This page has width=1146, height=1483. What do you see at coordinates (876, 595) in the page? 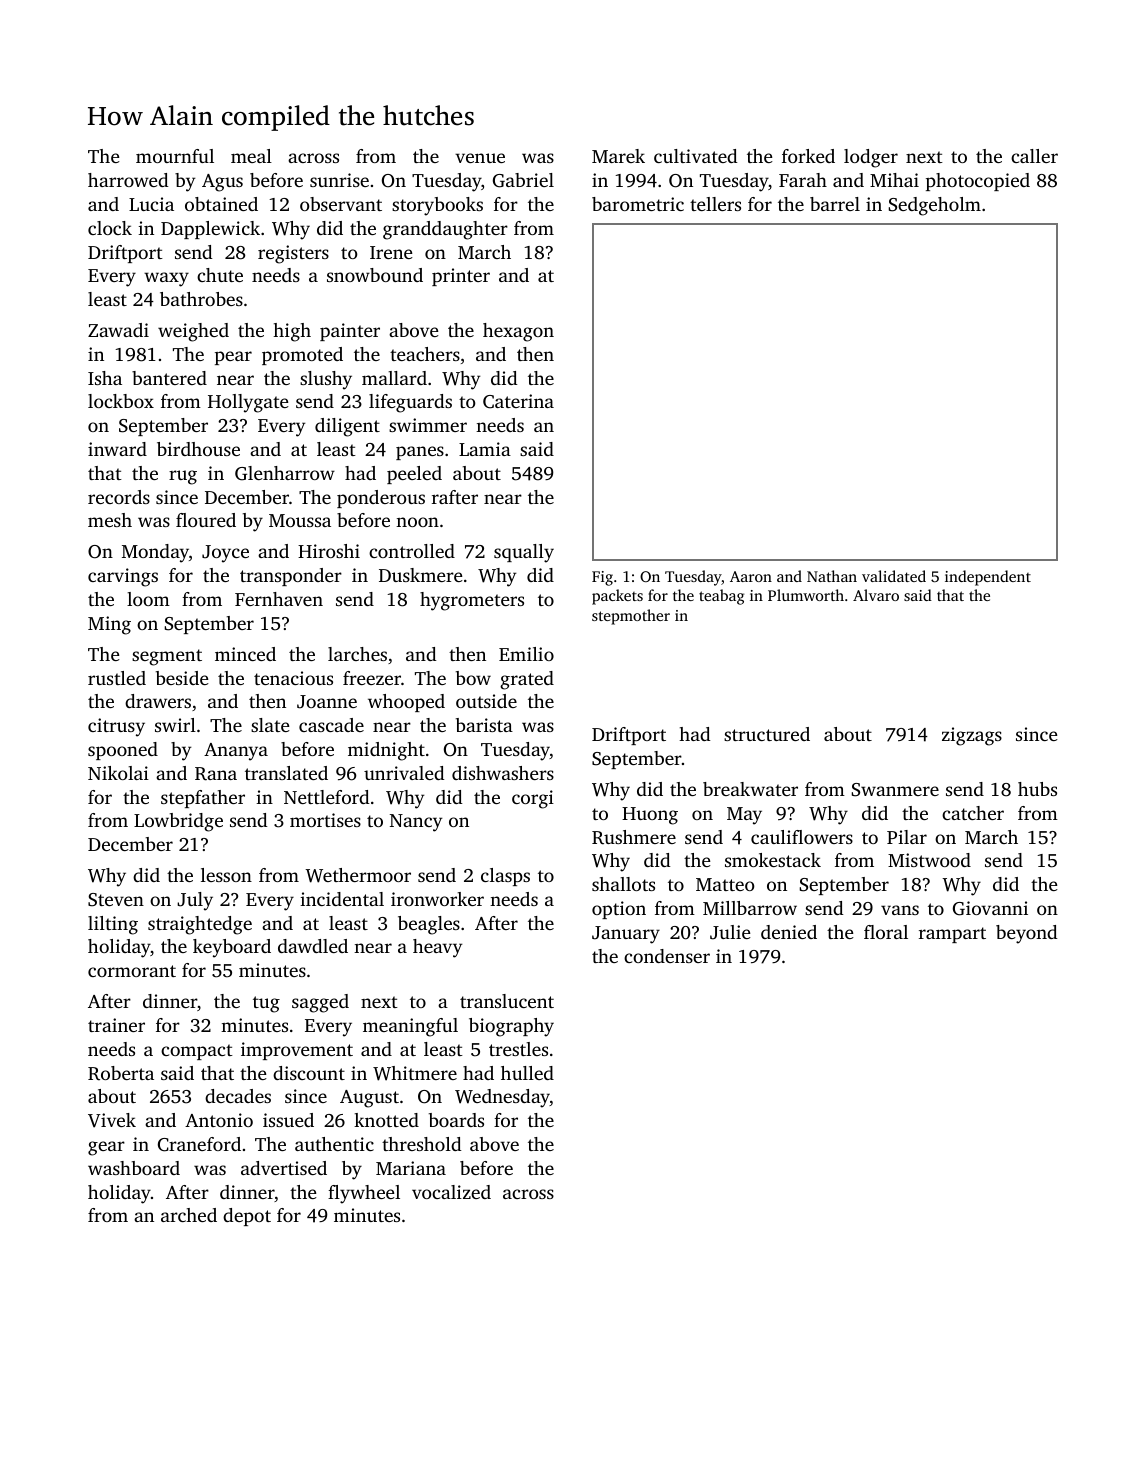
I see `Alvaro` at bounding box center [876, 595].
